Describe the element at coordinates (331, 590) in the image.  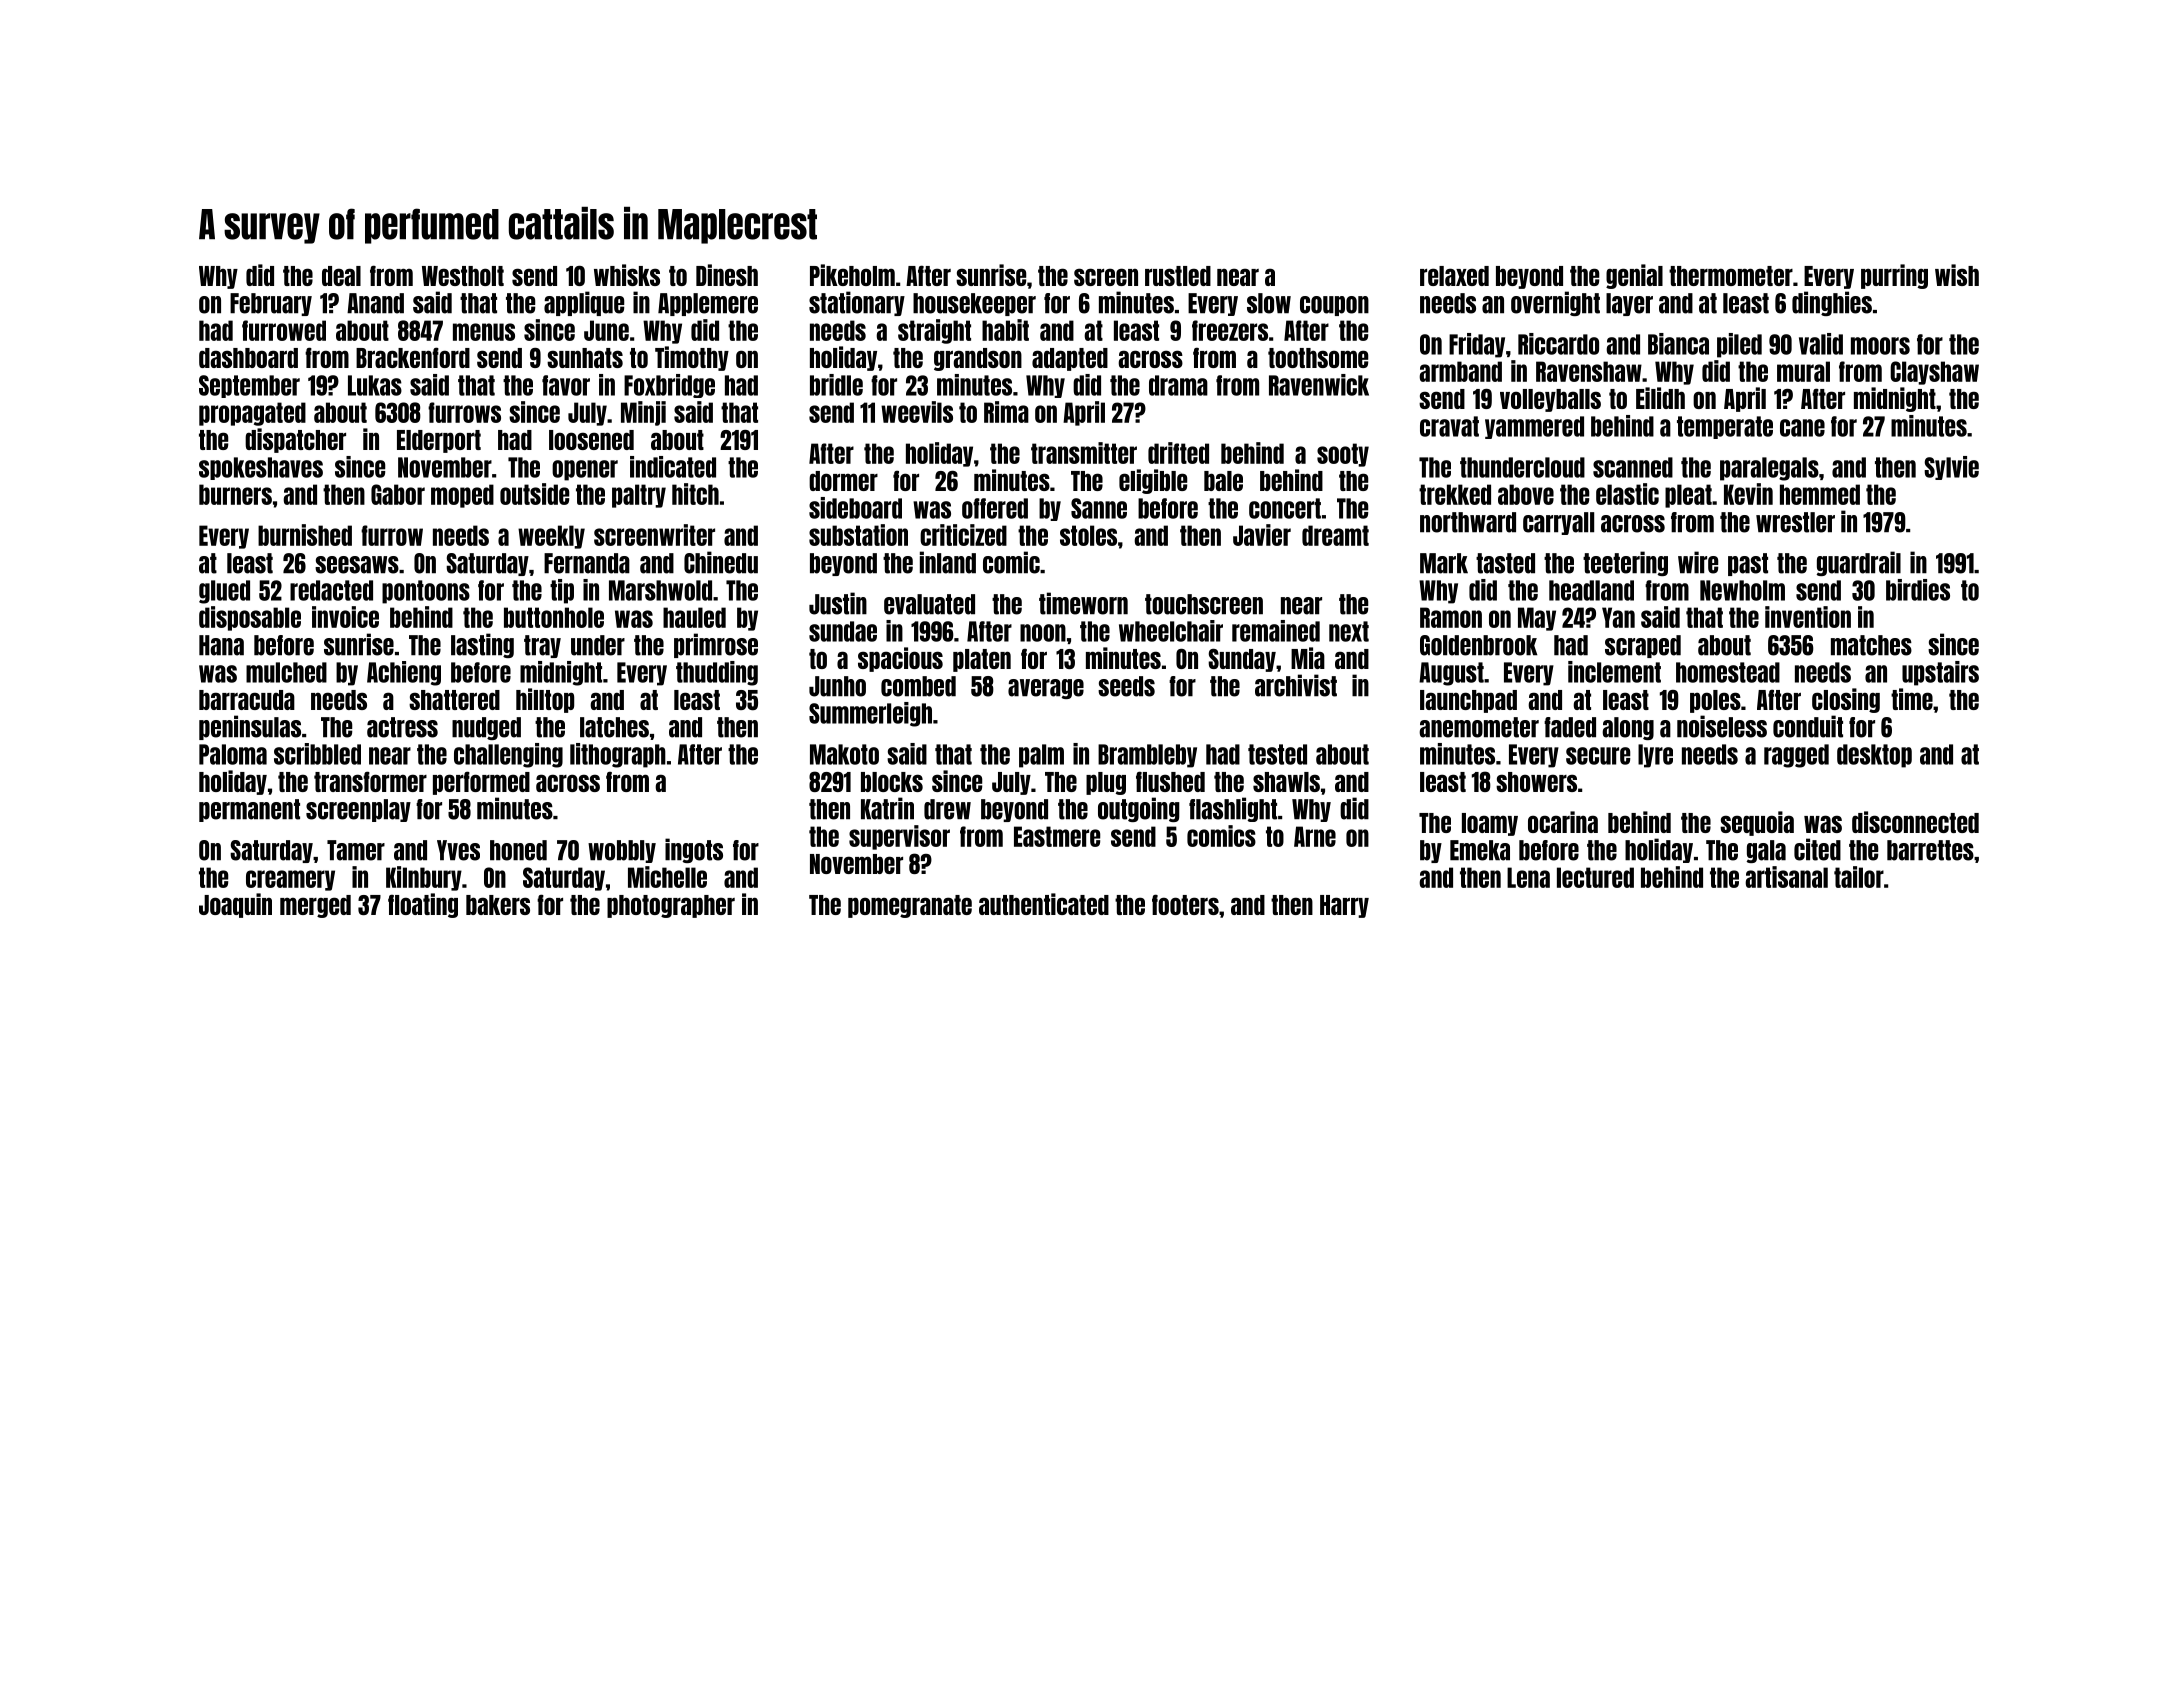
I see `redacted` at that location.
